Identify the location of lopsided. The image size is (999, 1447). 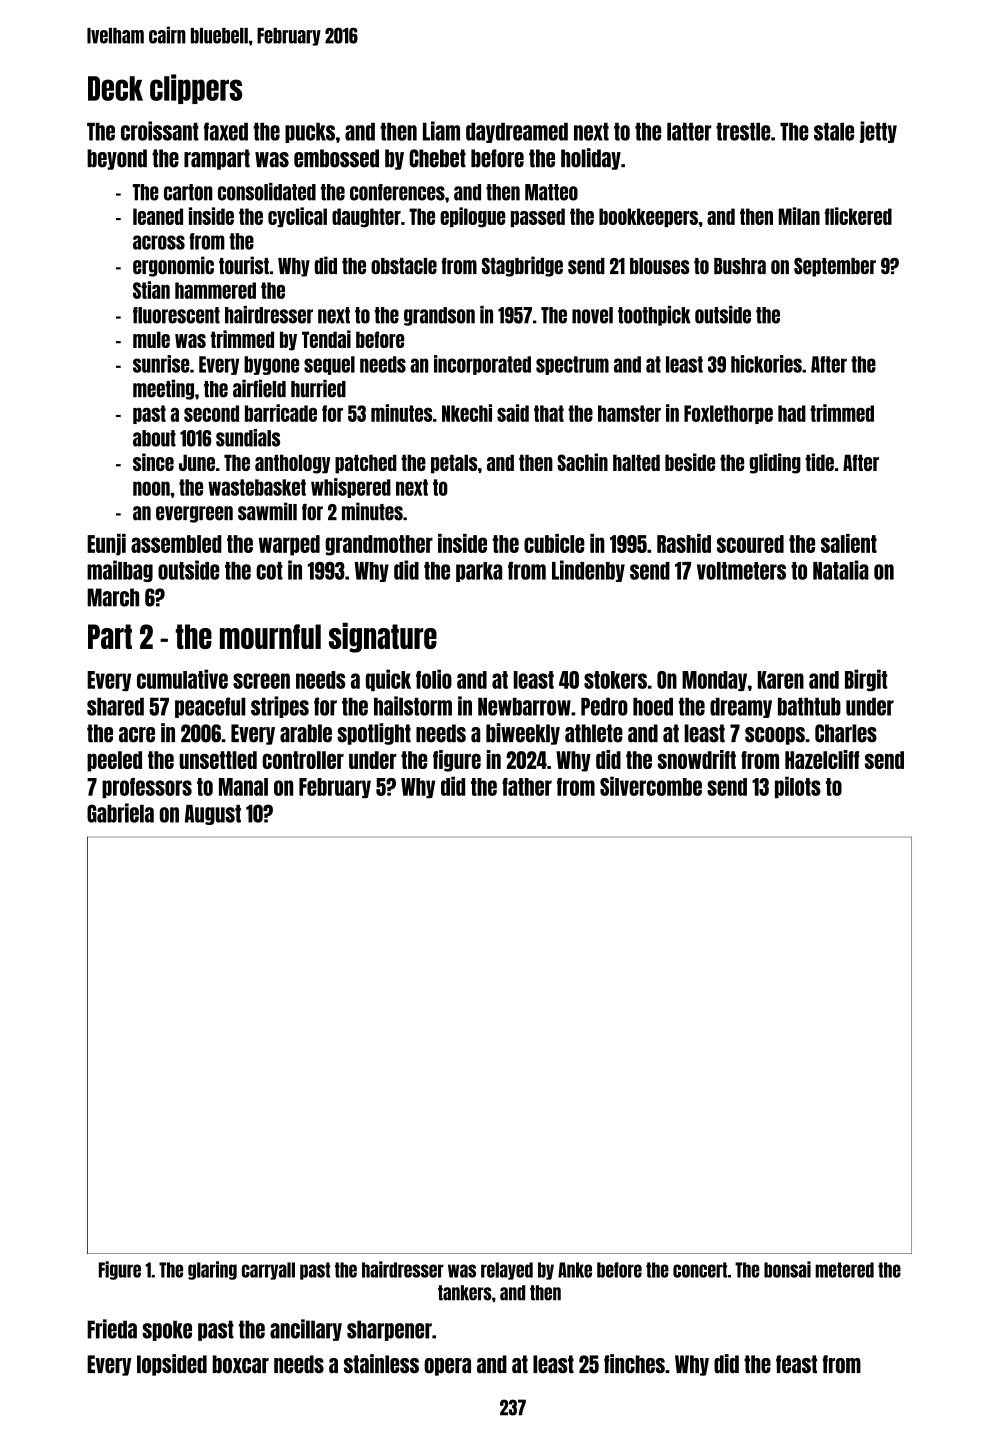
(172, 1365).
